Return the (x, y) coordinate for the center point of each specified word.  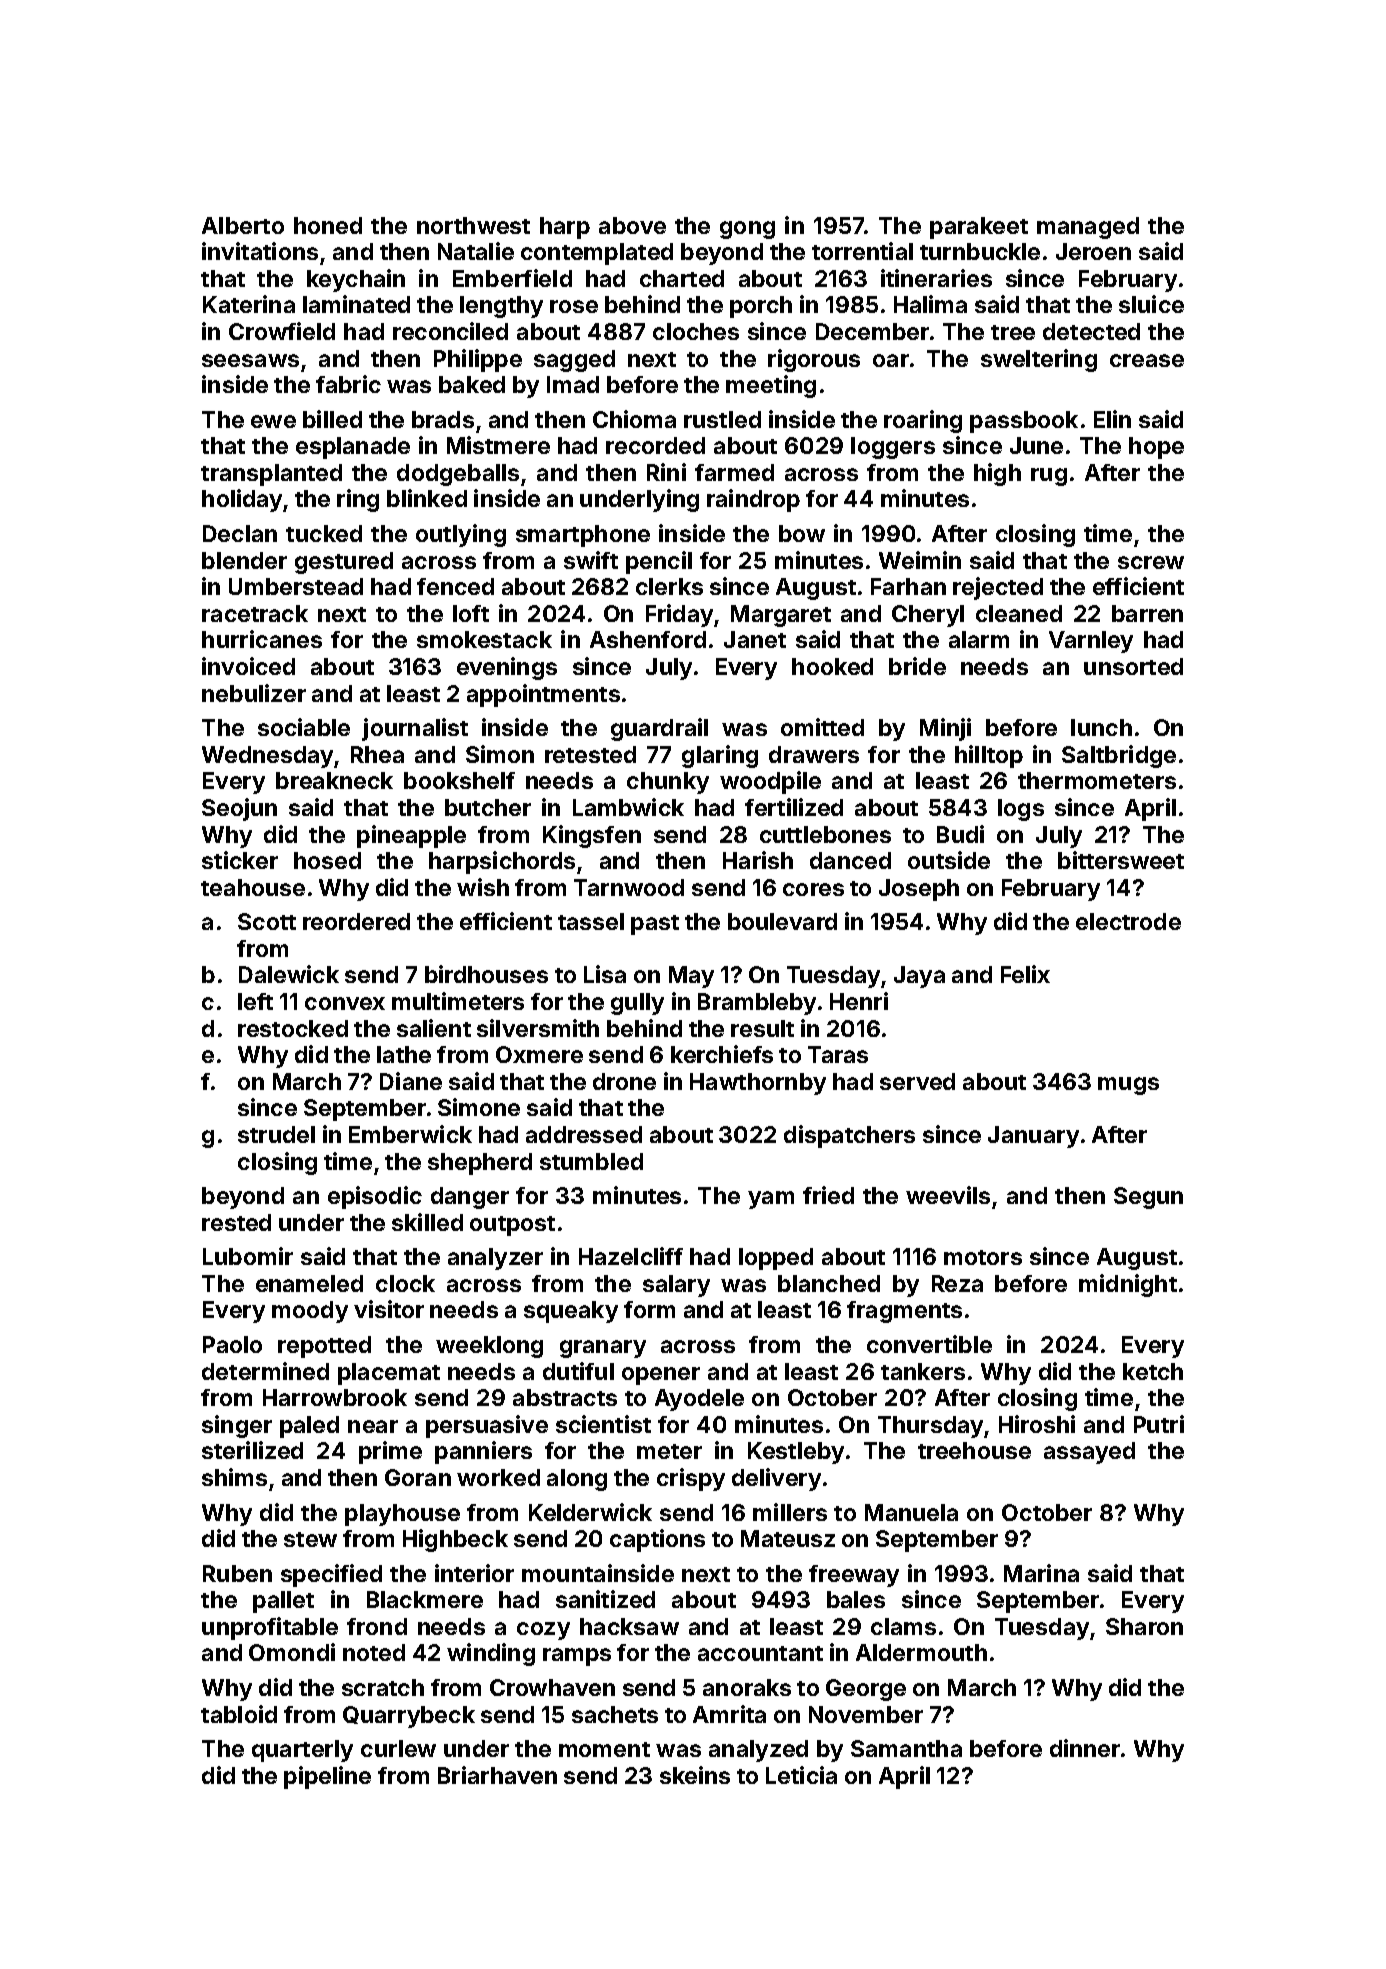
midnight (1128, 1285)
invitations (260, 251)
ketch (1153, 1371)
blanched (829, 1283)
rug (1049, 477)
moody (310, 1312)
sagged (574, 361)
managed (1088, 228)
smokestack (484, 639)
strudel (276, 1134)
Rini (666, 472)
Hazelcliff (631, 1256)
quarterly (302, 1751)
